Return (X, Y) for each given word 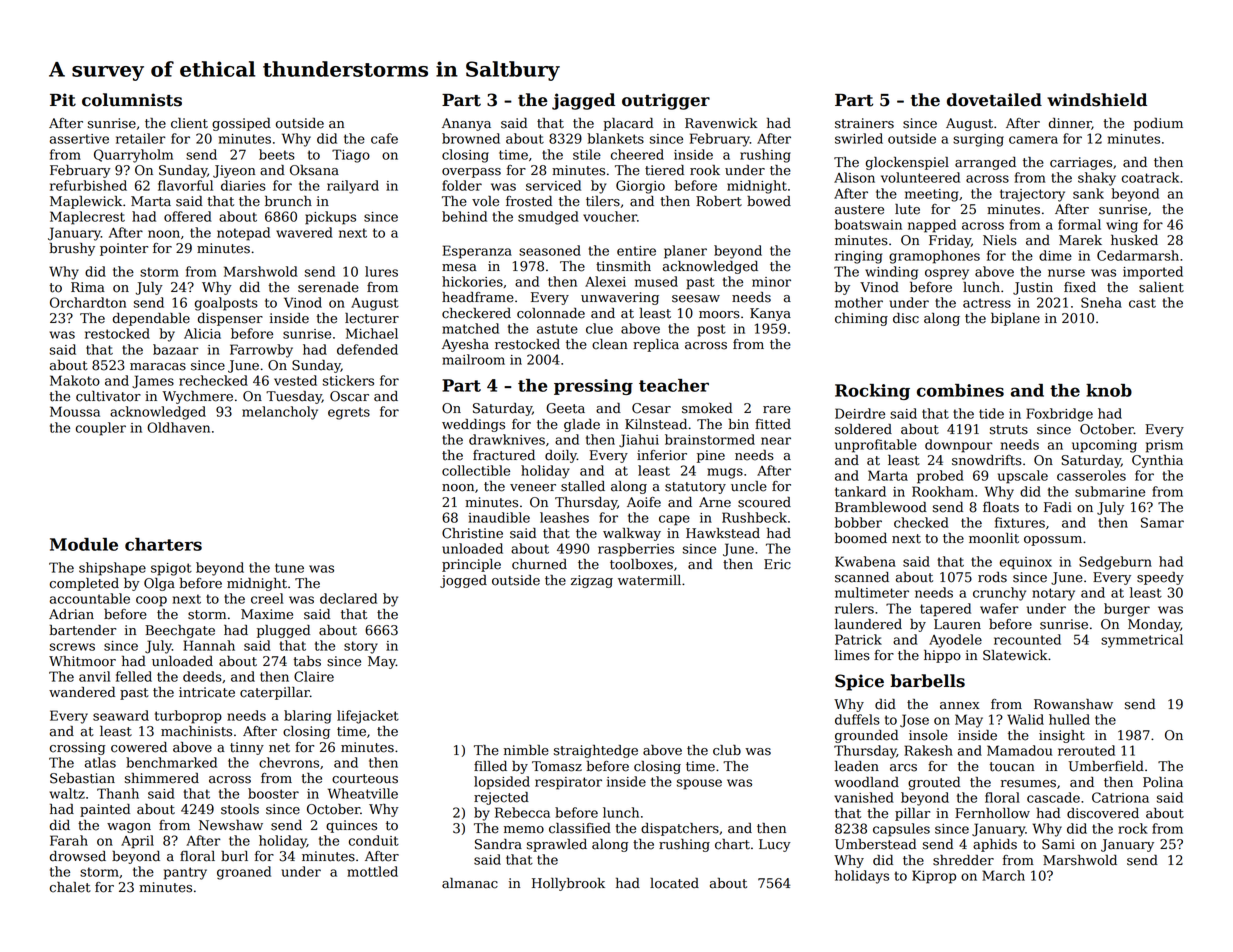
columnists (132, 100)
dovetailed (994, 100)
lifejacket (368, 717)
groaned (244, 873)
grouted (934, 783)
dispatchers (680, 829)
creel (267, 598)
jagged (583, 101)
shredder (963, 860)
